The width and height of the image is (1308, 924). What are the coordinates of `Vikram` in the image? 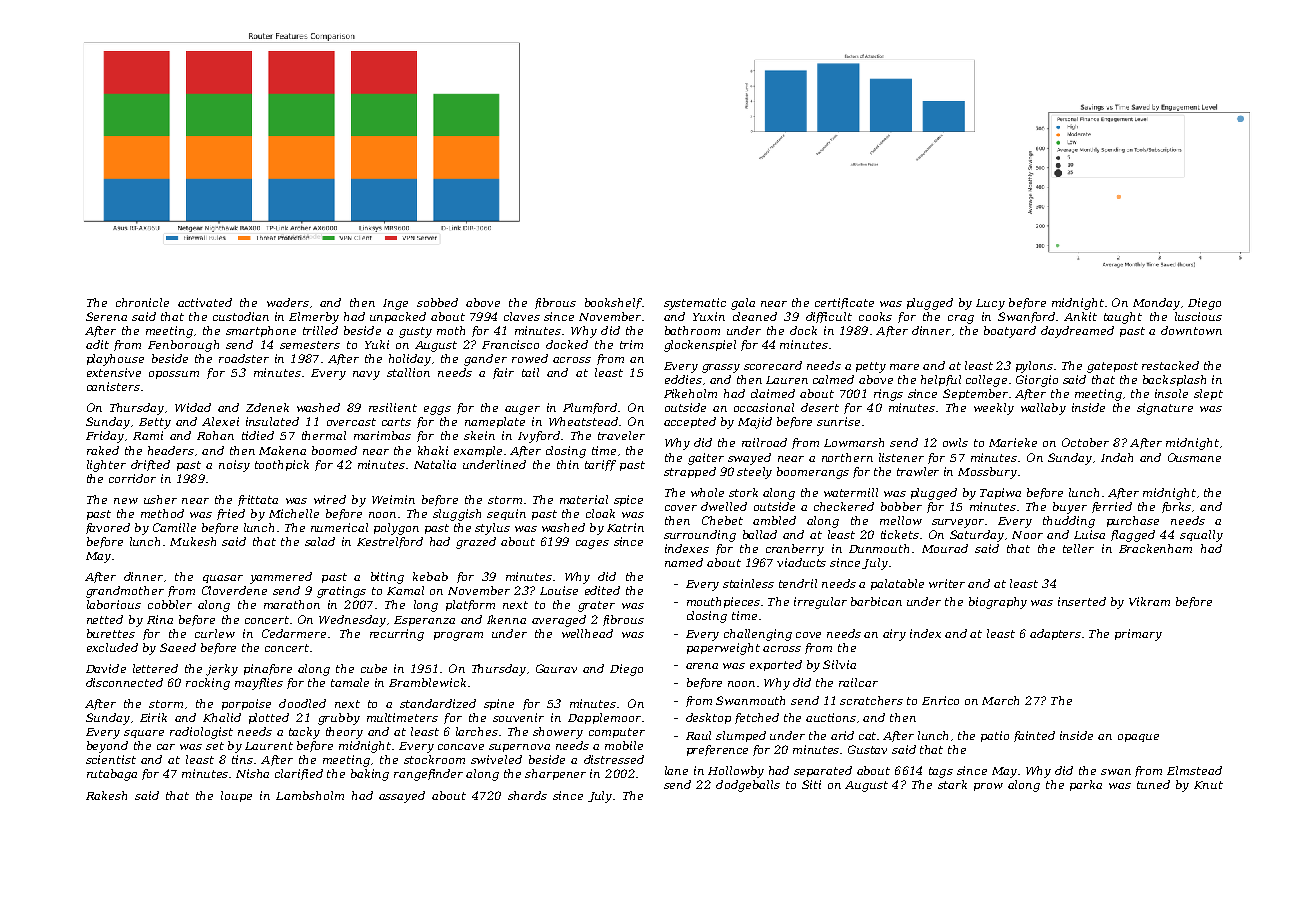 It's located at (1149, 601).
